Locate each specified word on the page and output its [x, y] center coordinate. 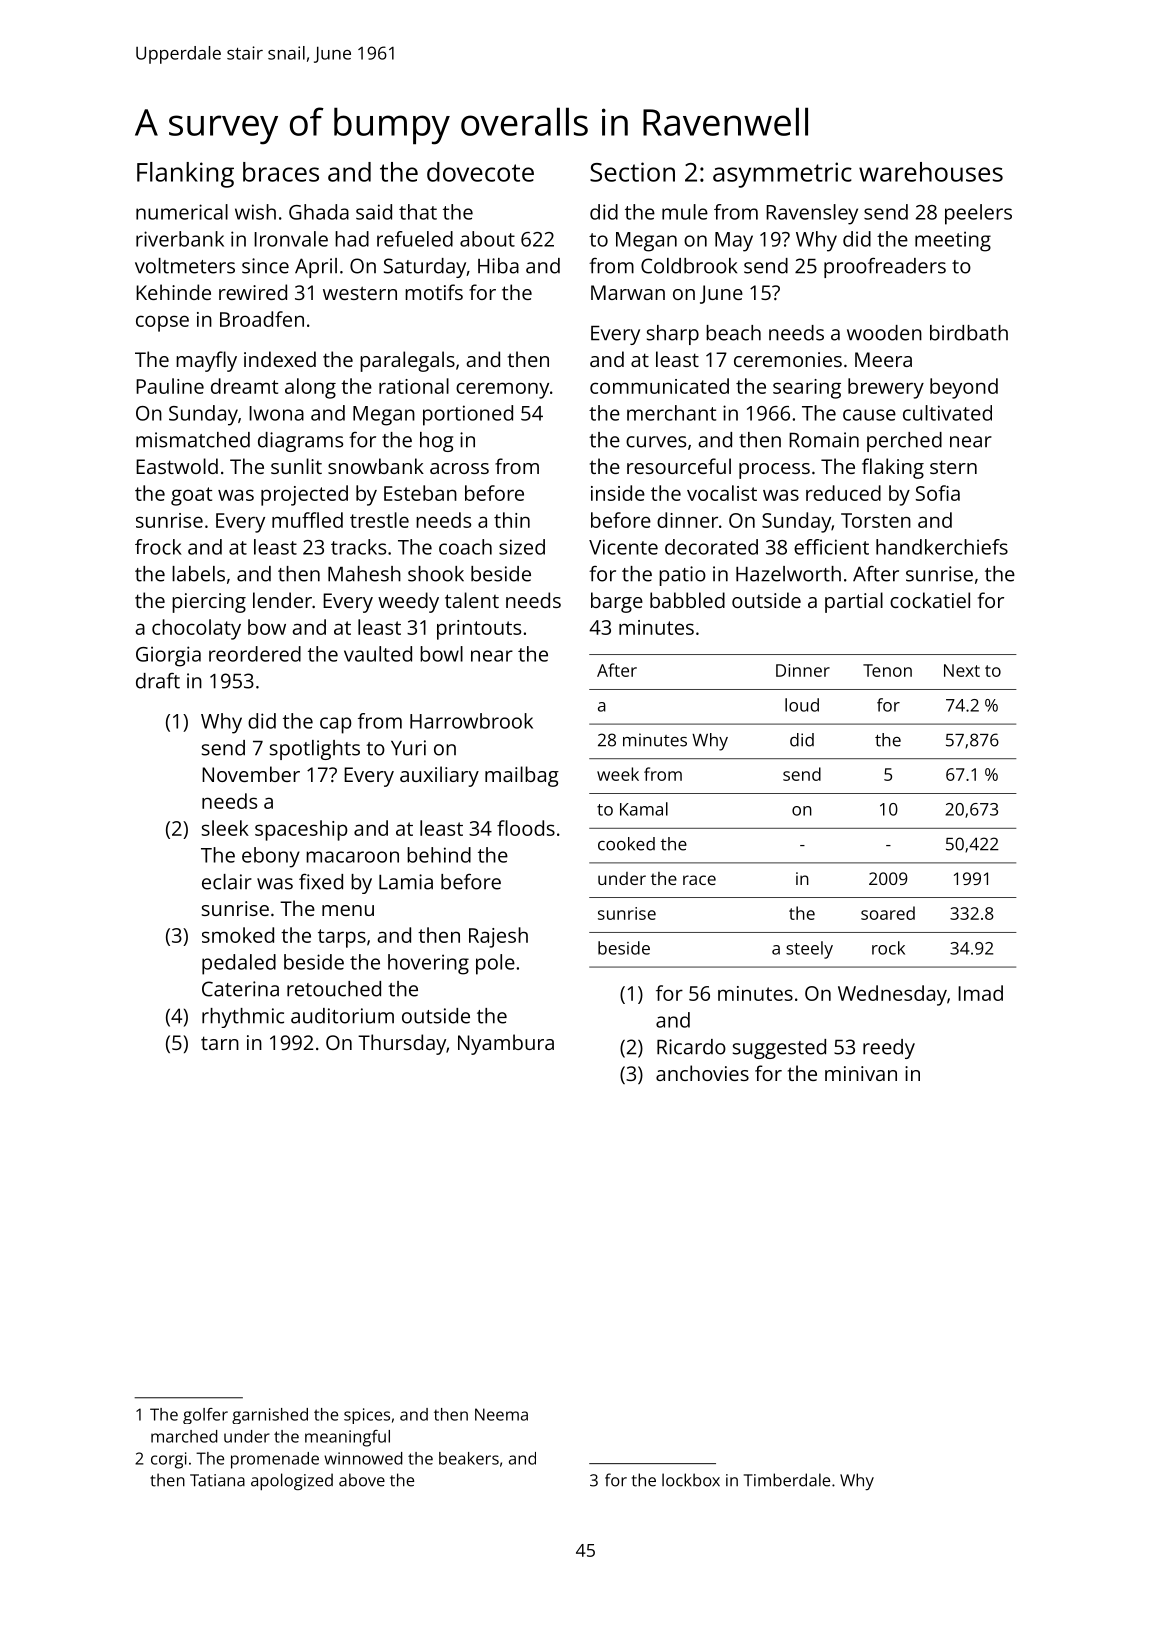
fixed [321, 881]
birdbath [969, 333]
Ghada [319, 212]
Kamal [644, 809]
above [362, 1480]
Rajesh [498, 937]
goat [191, 496]
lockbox [691, 1480]
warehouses [931, 172]
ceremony [502, 390]
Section [632, 172]
